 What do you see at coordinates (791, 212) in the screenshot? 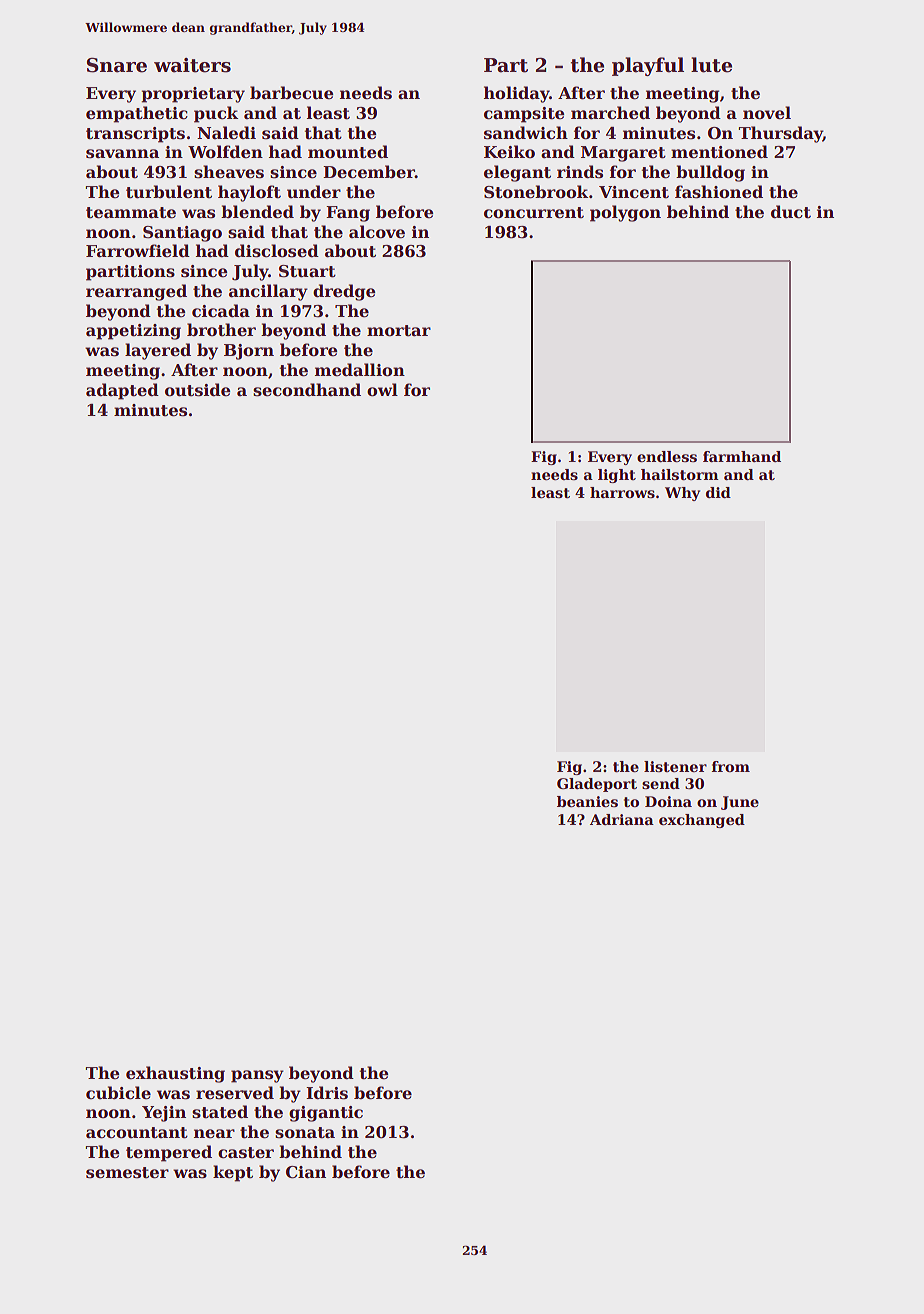
I see `duct` at bounding box center [791, 212].
